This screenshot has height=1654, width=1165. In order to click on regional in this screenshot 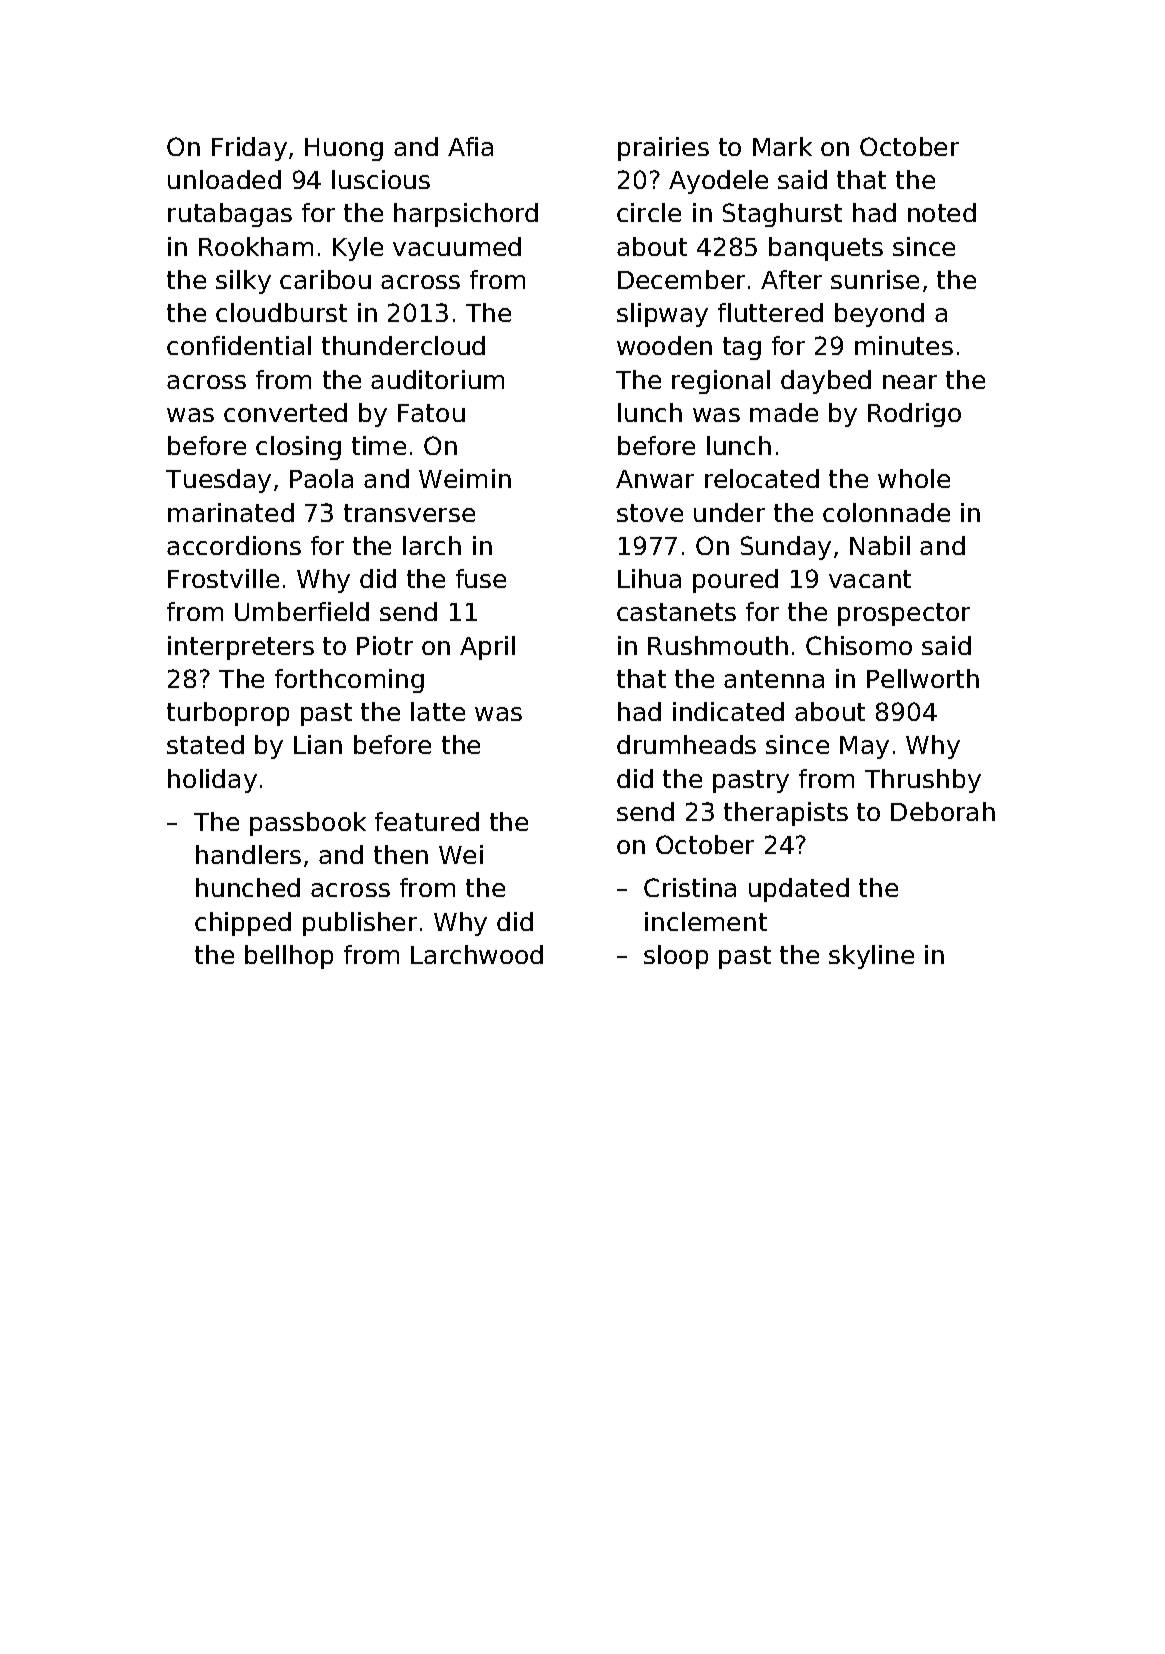, I will do `click(721, 382)`.
